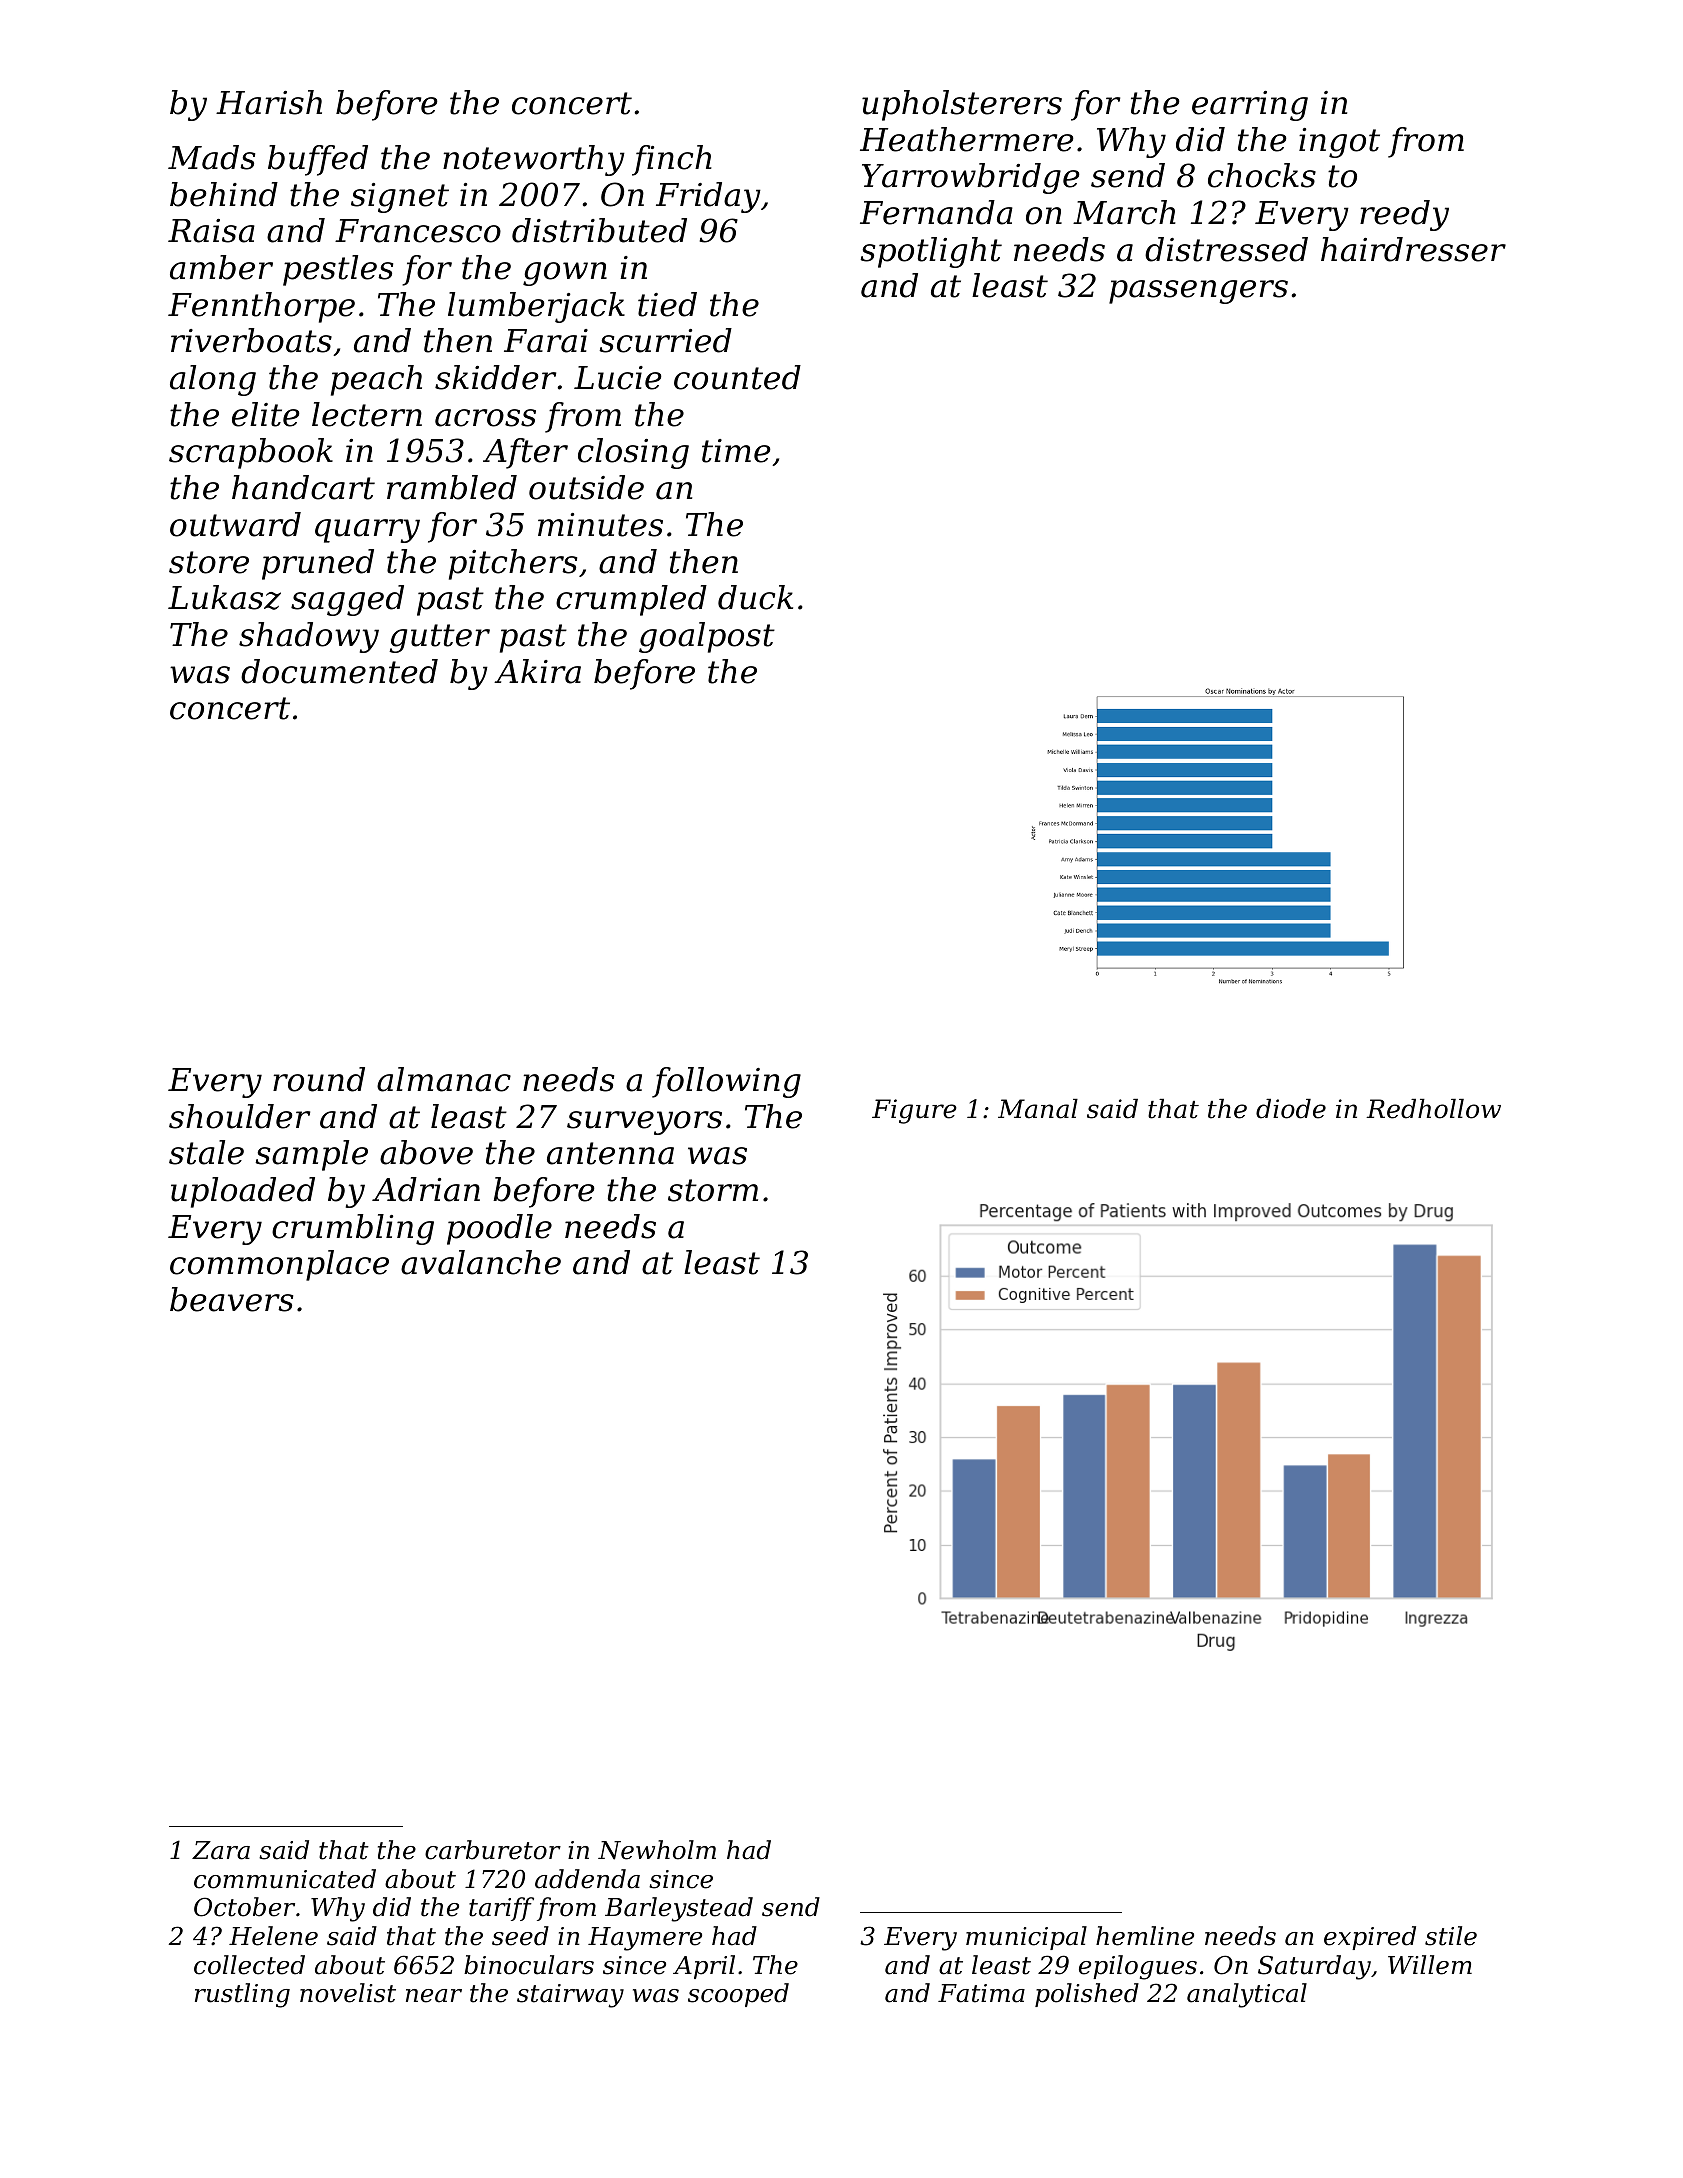  What do you see at coordinates (1038, 1109) in the screenshot?
I see `Manal` at bounding box center [1038, 1109].
